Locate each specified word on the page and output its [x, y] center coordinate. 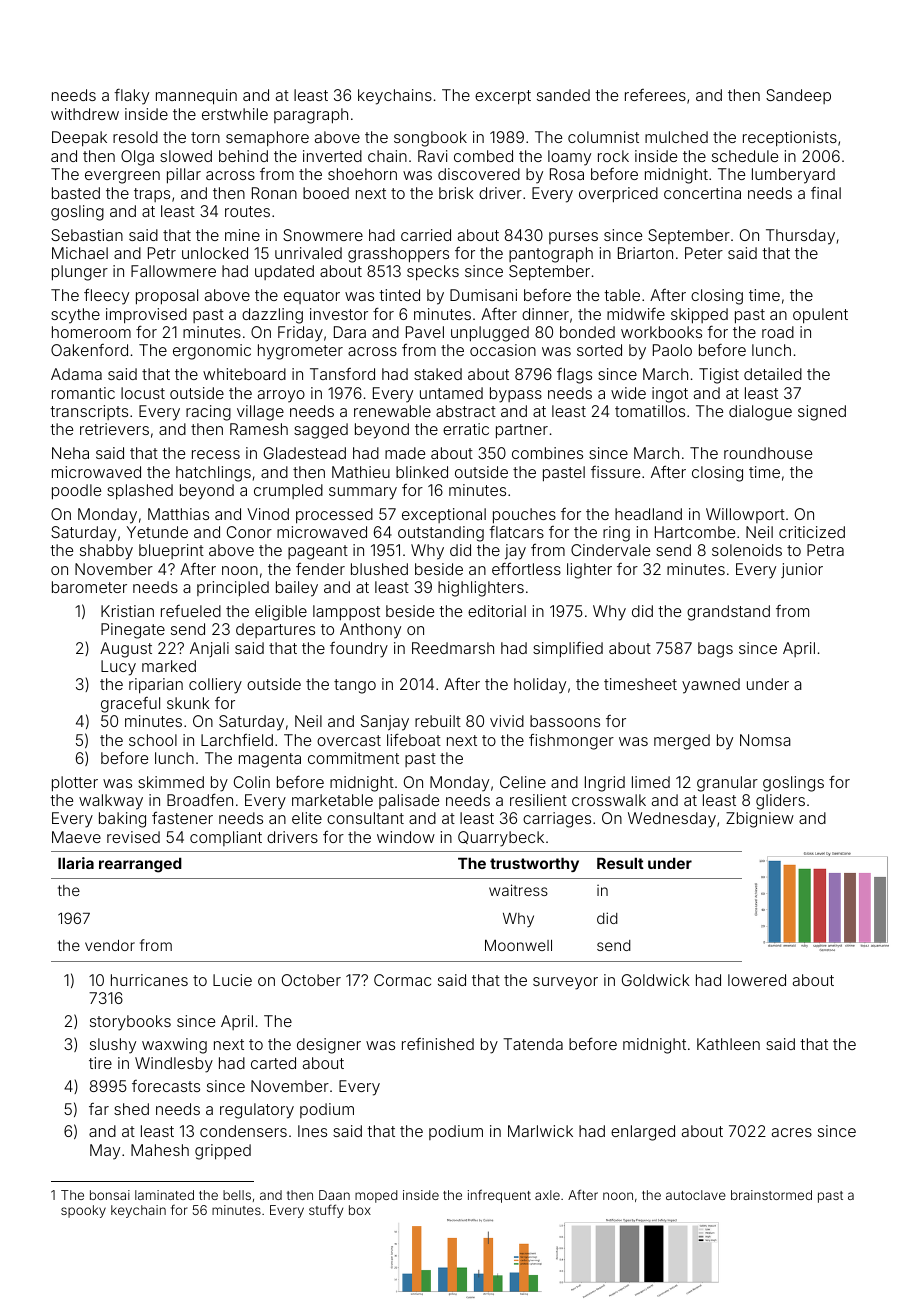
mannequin [196, 97]
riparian [156, 686]
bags [715, 650]
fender [320, 569]
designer [329, 1046]
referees [655, 95]
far [99, 1109]
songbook [430, 139]
